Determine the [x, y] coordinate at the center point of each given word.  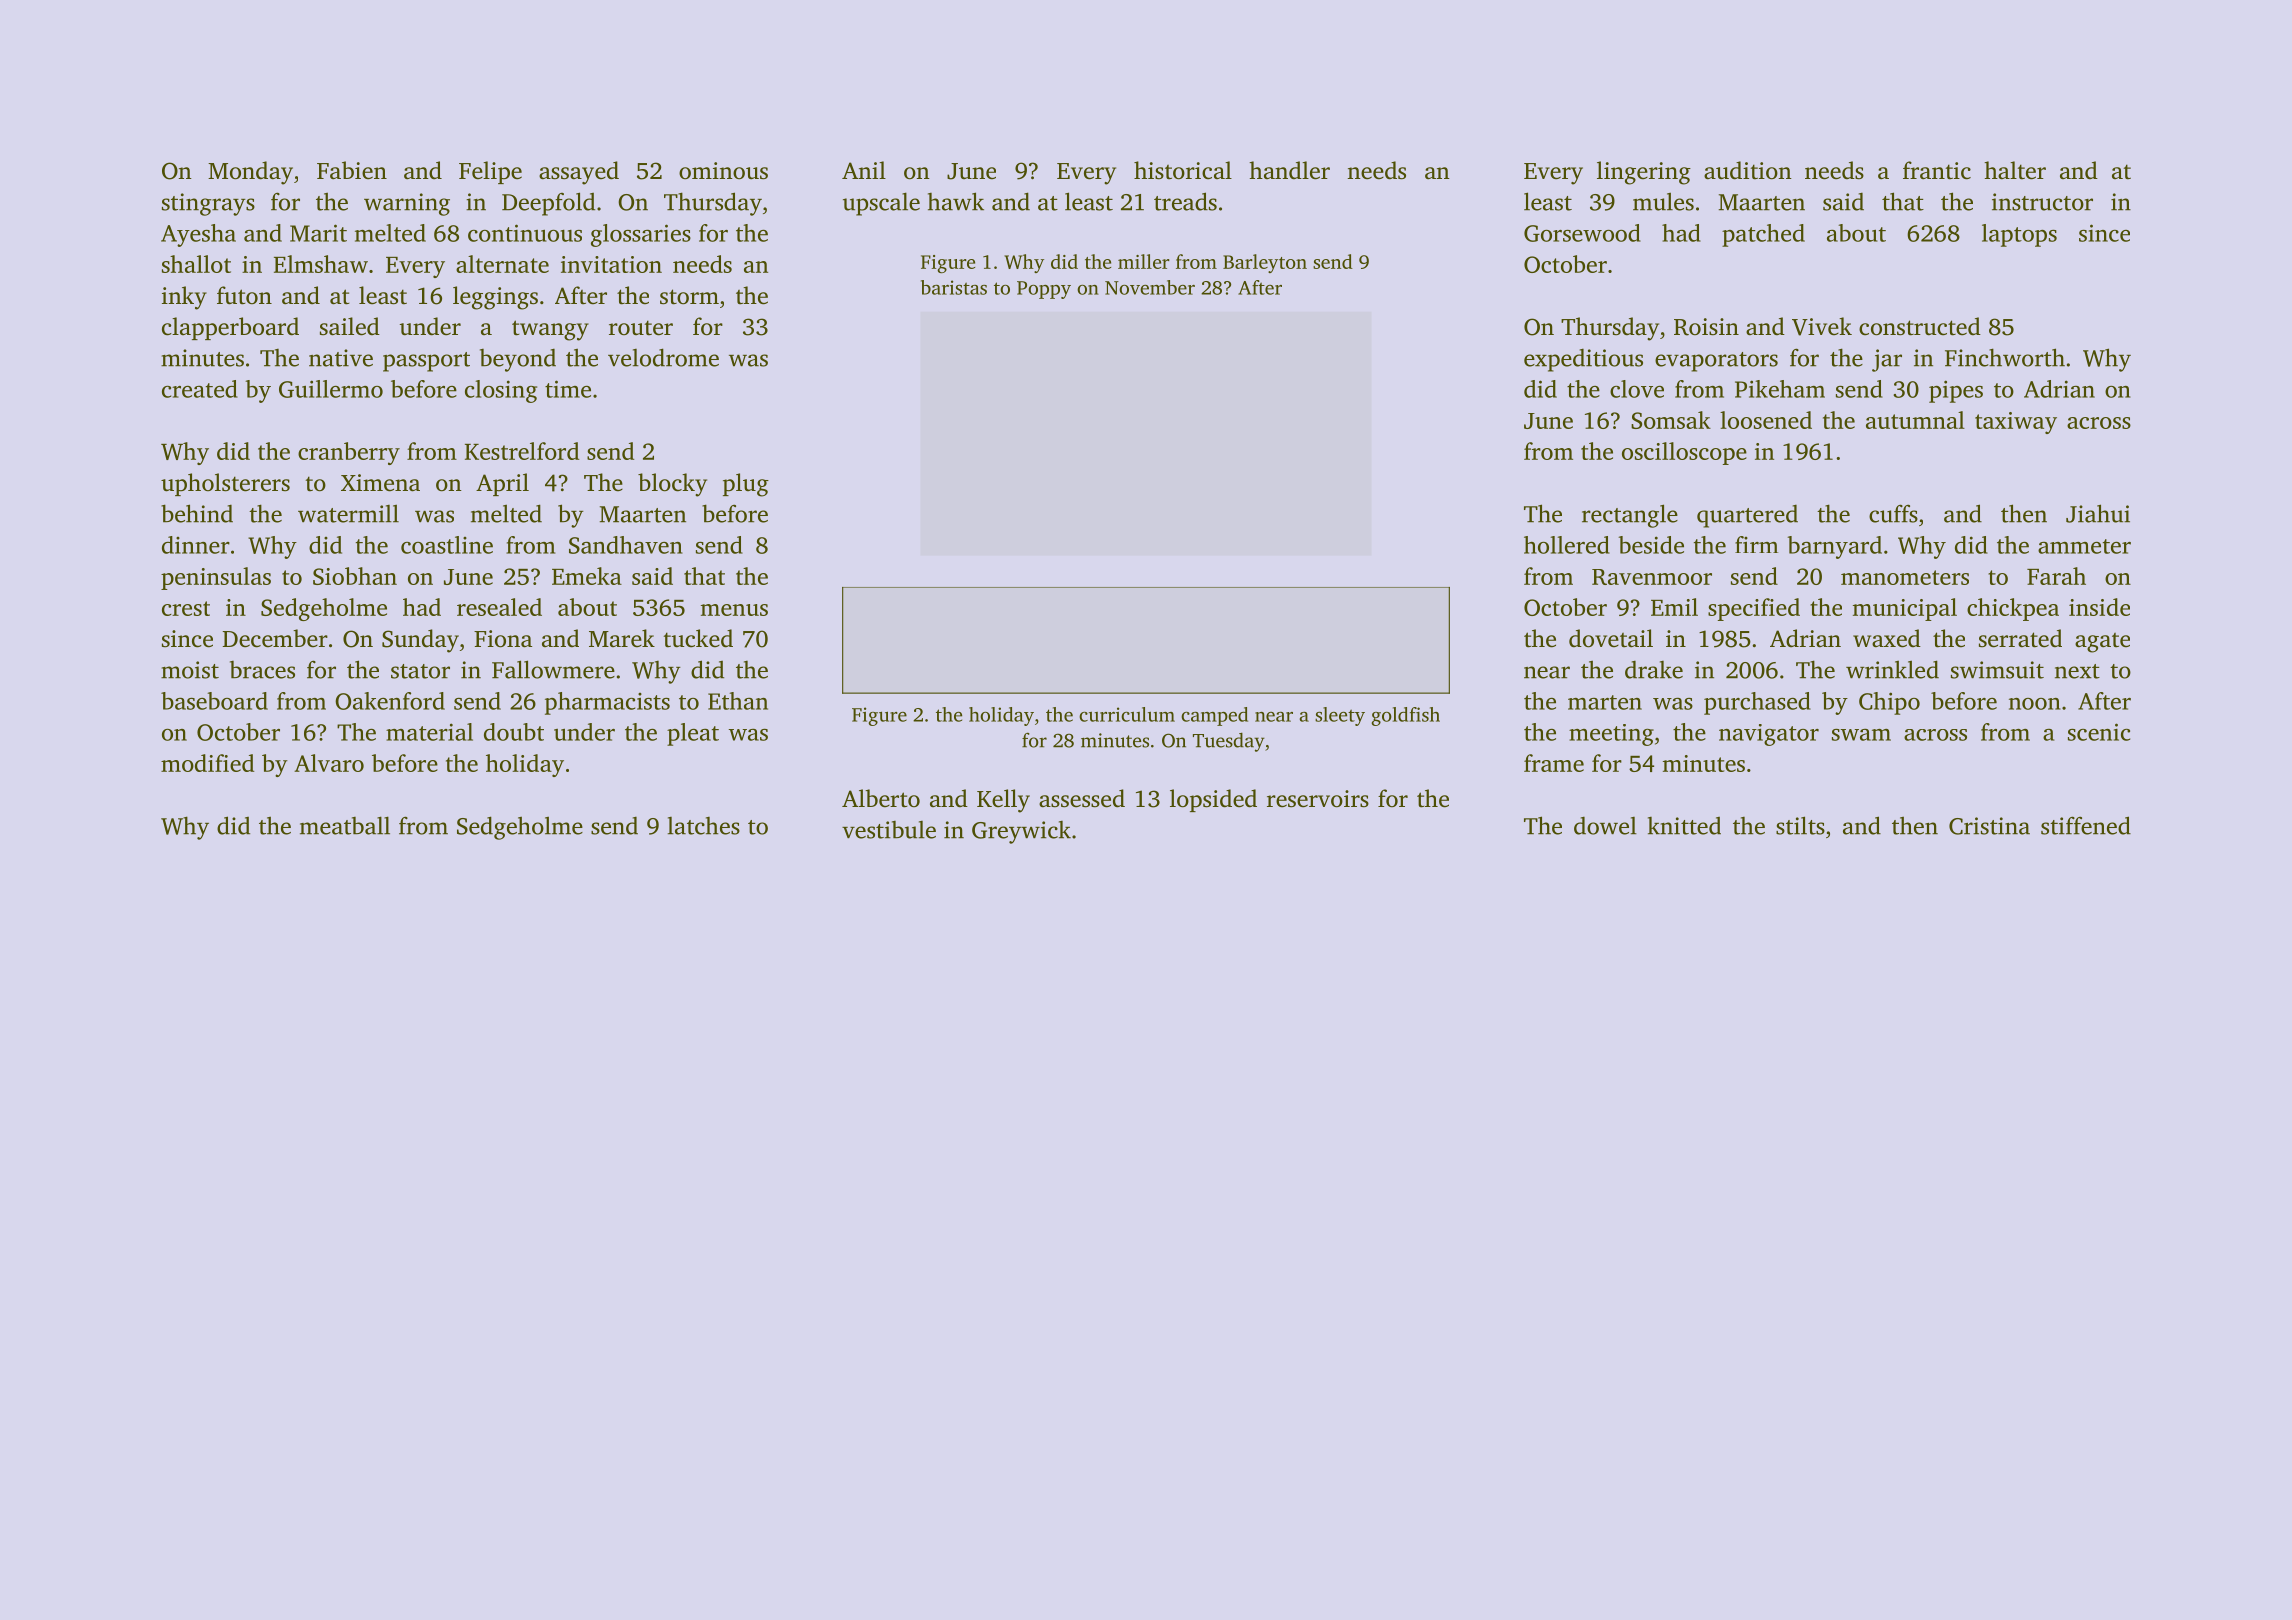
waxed [1887, 638]
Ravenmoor [1652, 577]
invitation [611, 264]
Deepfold [548, 204]
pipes [1956, 391]
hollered [1567, 545]
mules [1663, 201]
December [275, 638]
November [1150, 287]
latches [704, 826]
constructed [1920, 326]
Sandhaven [626, 545]
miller [1144, 261]
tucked [698, 638]
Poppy [1044, 290]
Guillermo [331, 389]
